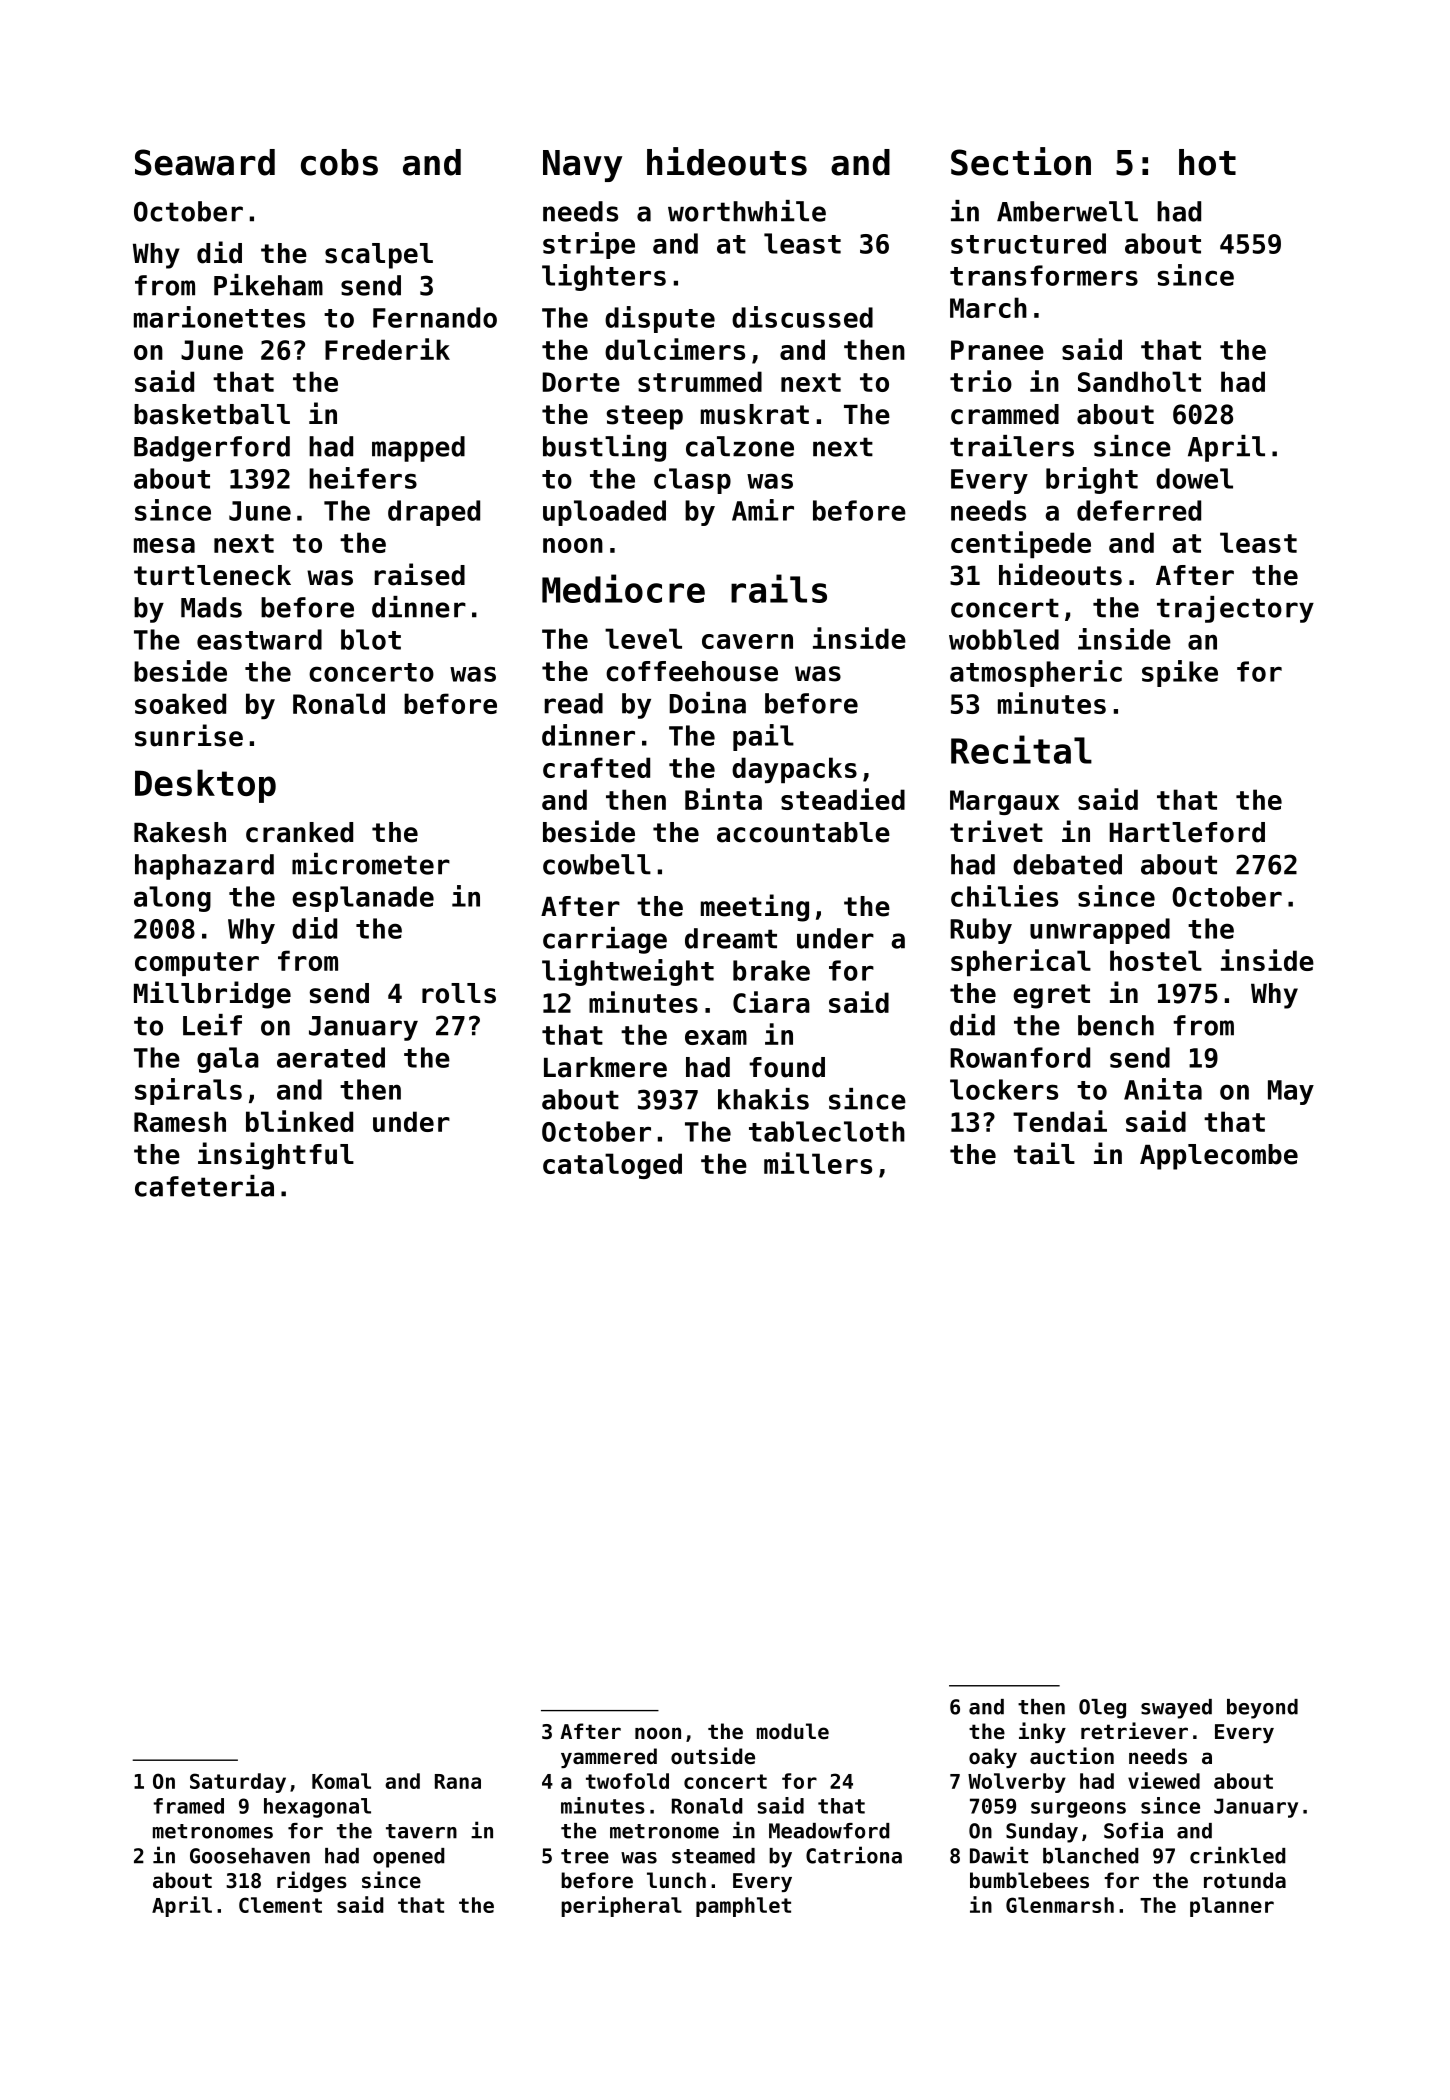 This page has height=2100, width=1450. What do you see at coordinates (747, 211) in the page?
I see `worthwhile` at bounding box center [747, 211].
